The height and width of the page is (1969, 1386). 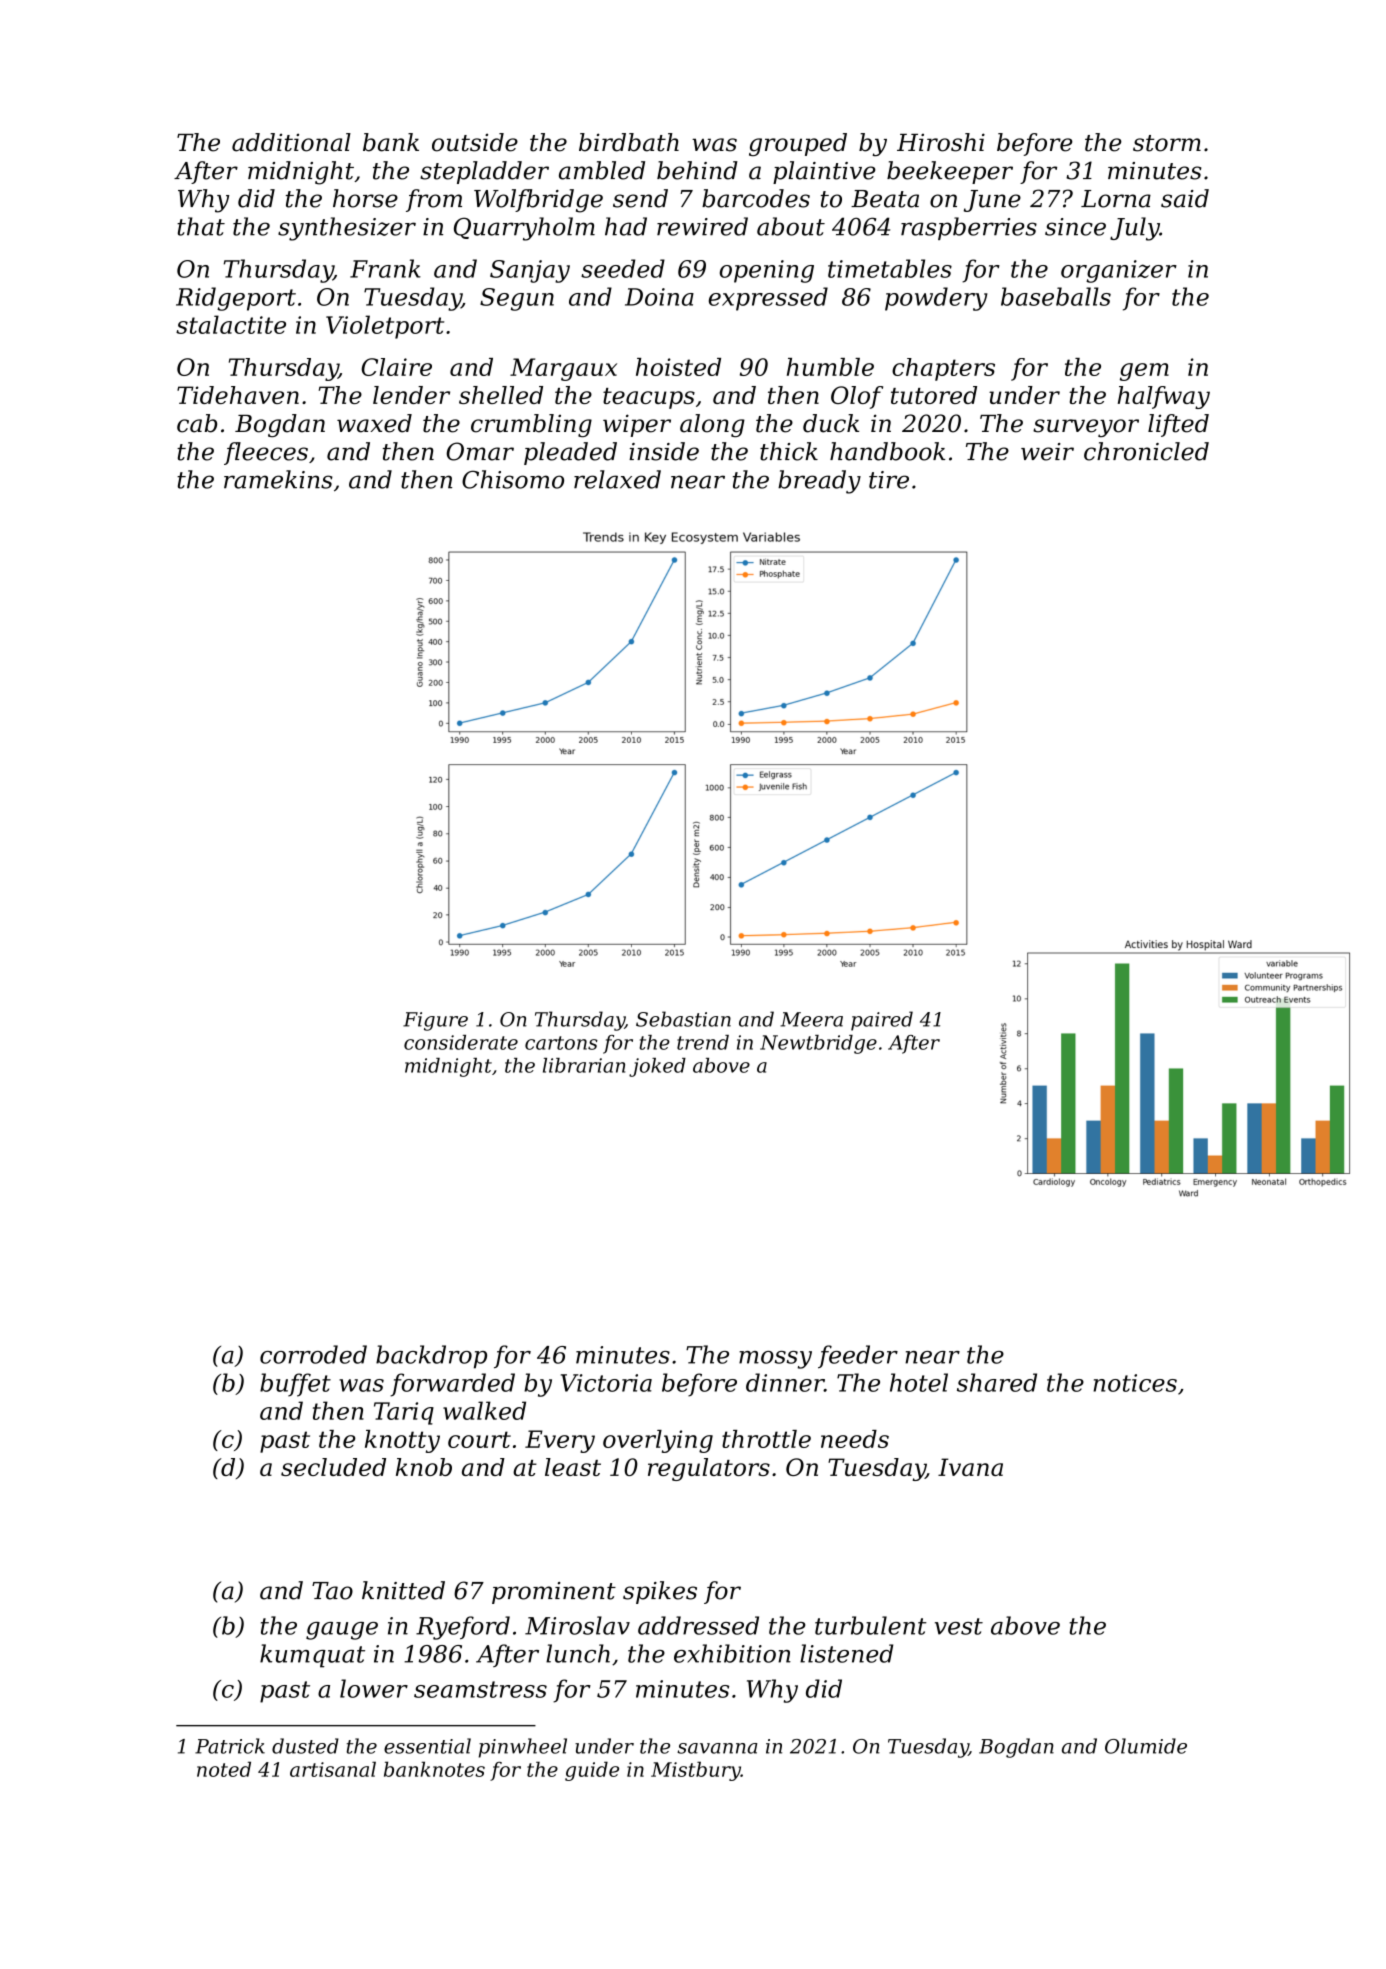 I want to click on artisanal, so click(x=333, y=1769).
